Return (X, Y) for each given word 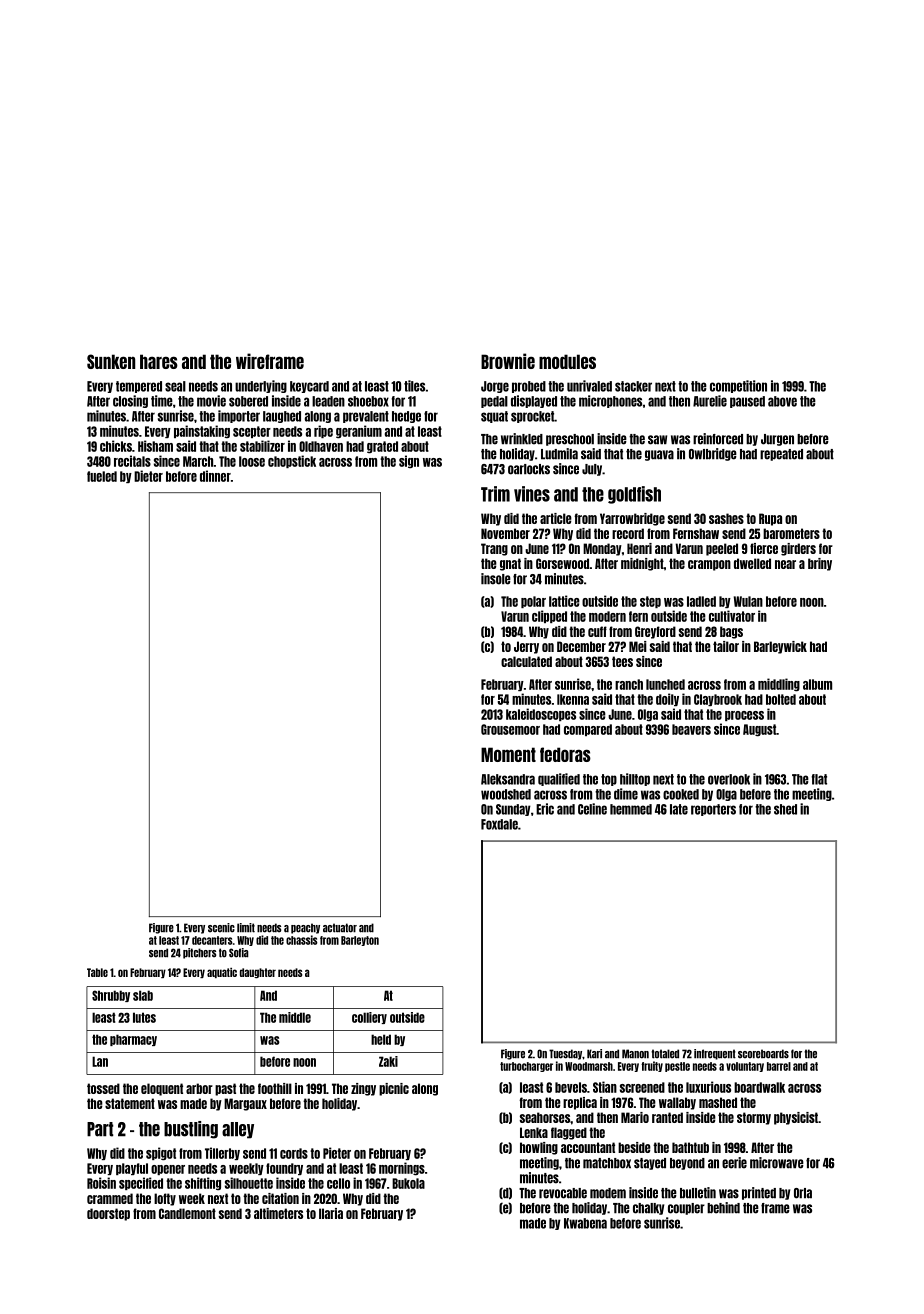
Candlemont (187, 1213)
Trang (494, 549)
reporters (713, 810)
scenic (221, 928)
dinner (215, 476)
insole (496, 579)
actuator (340, 928)
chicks (116, 446)
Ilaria (331, 1213)
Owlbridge (713, 454)
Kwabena (585, 1223)
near (785, 564)
